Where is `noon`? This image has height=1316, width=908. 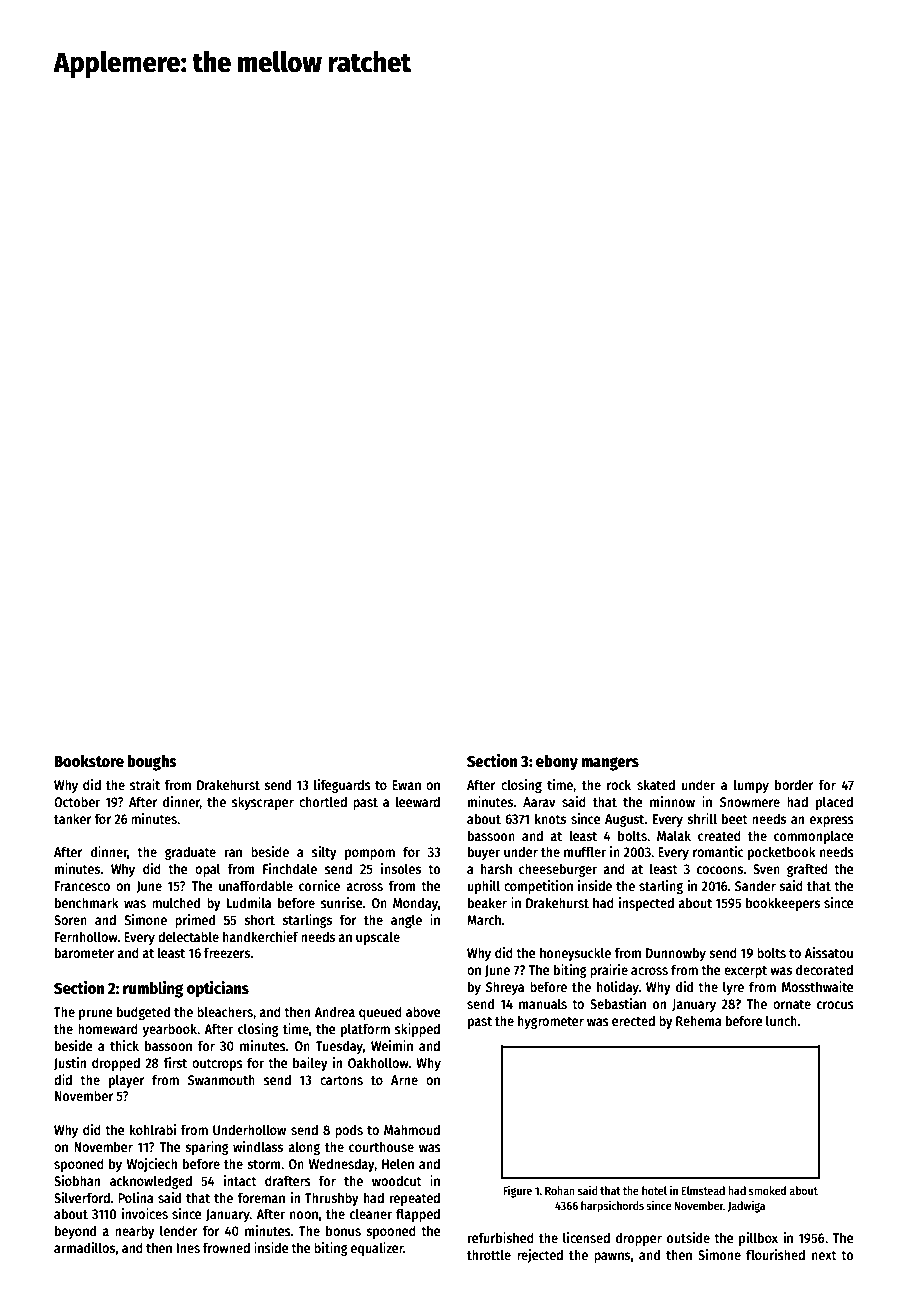
noon is located at coordinates (304, 1215).
